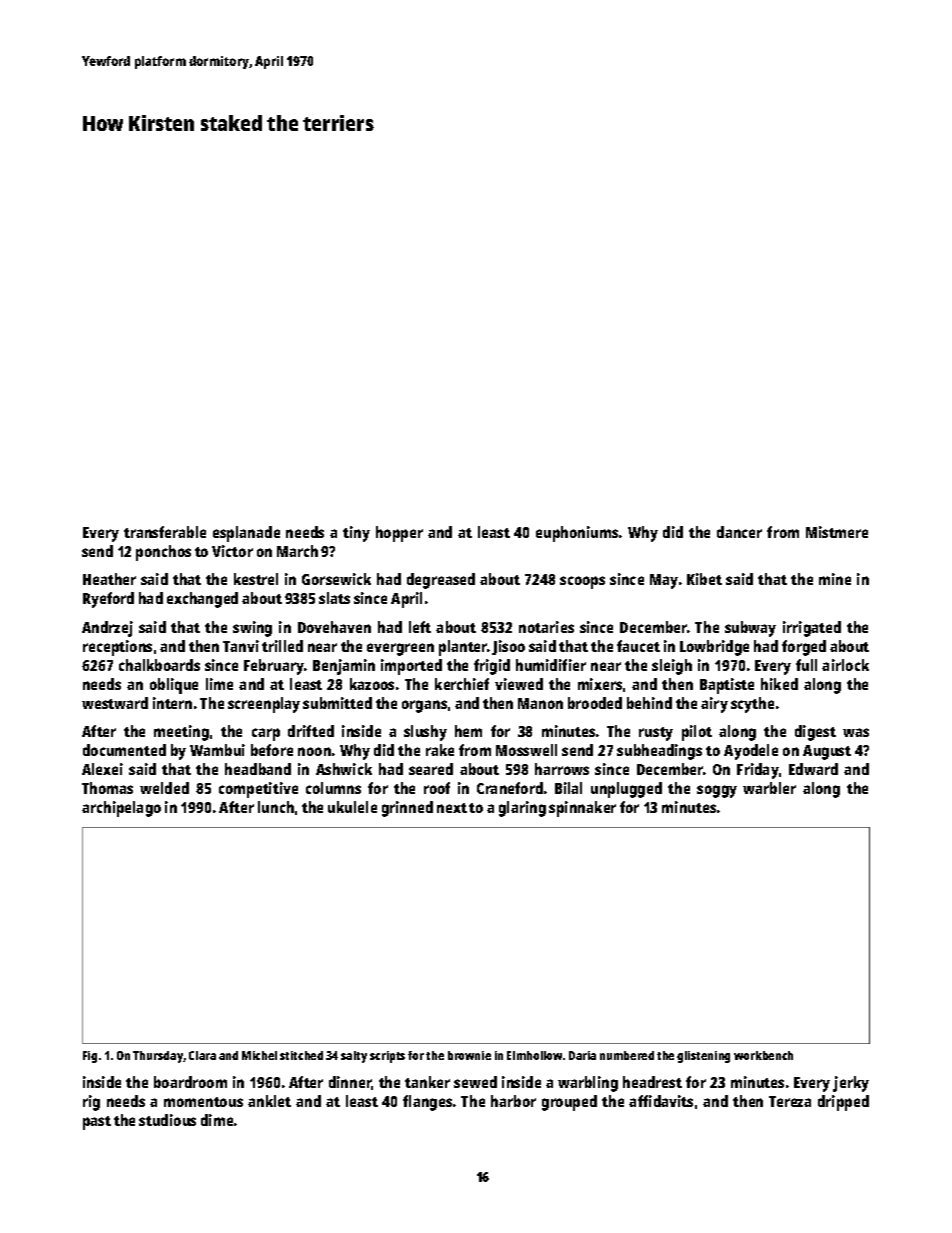  Describe the element at coordinates (582, 809) in the screenshot. I see `spinnaker` at that location.
